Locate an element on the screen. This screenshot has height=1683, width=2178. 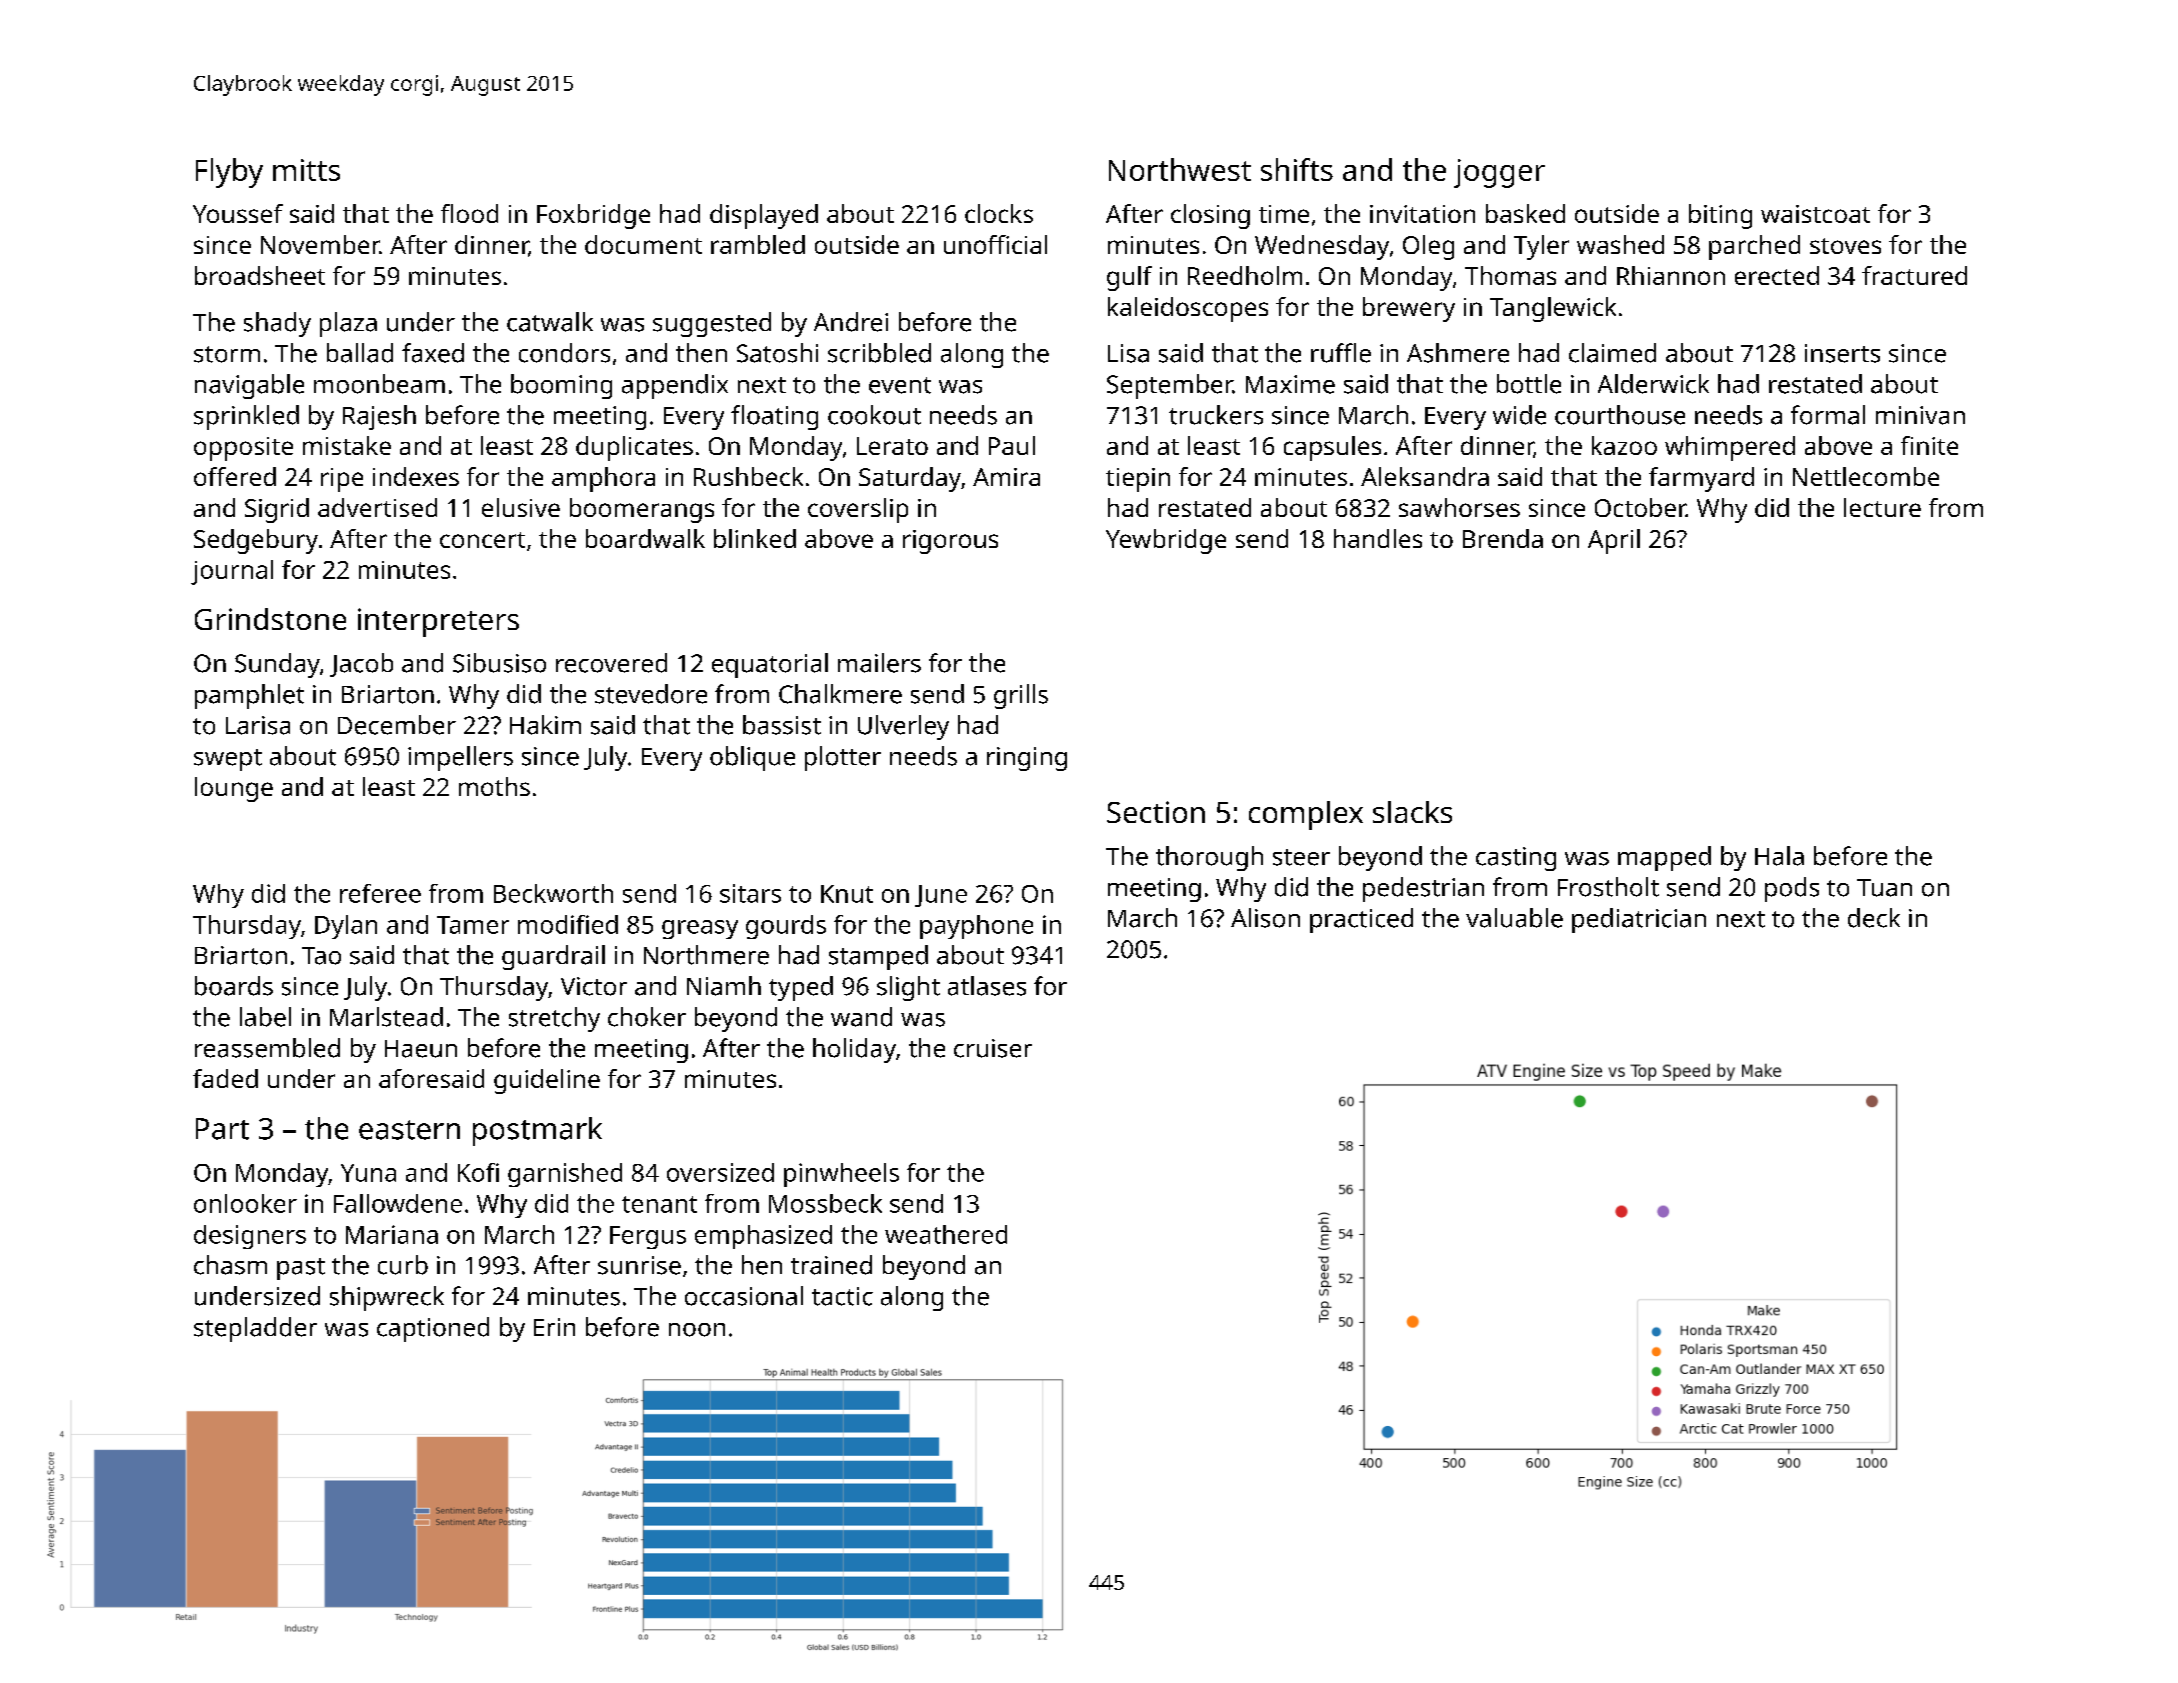
modified is located at coordinates (568, 924).
